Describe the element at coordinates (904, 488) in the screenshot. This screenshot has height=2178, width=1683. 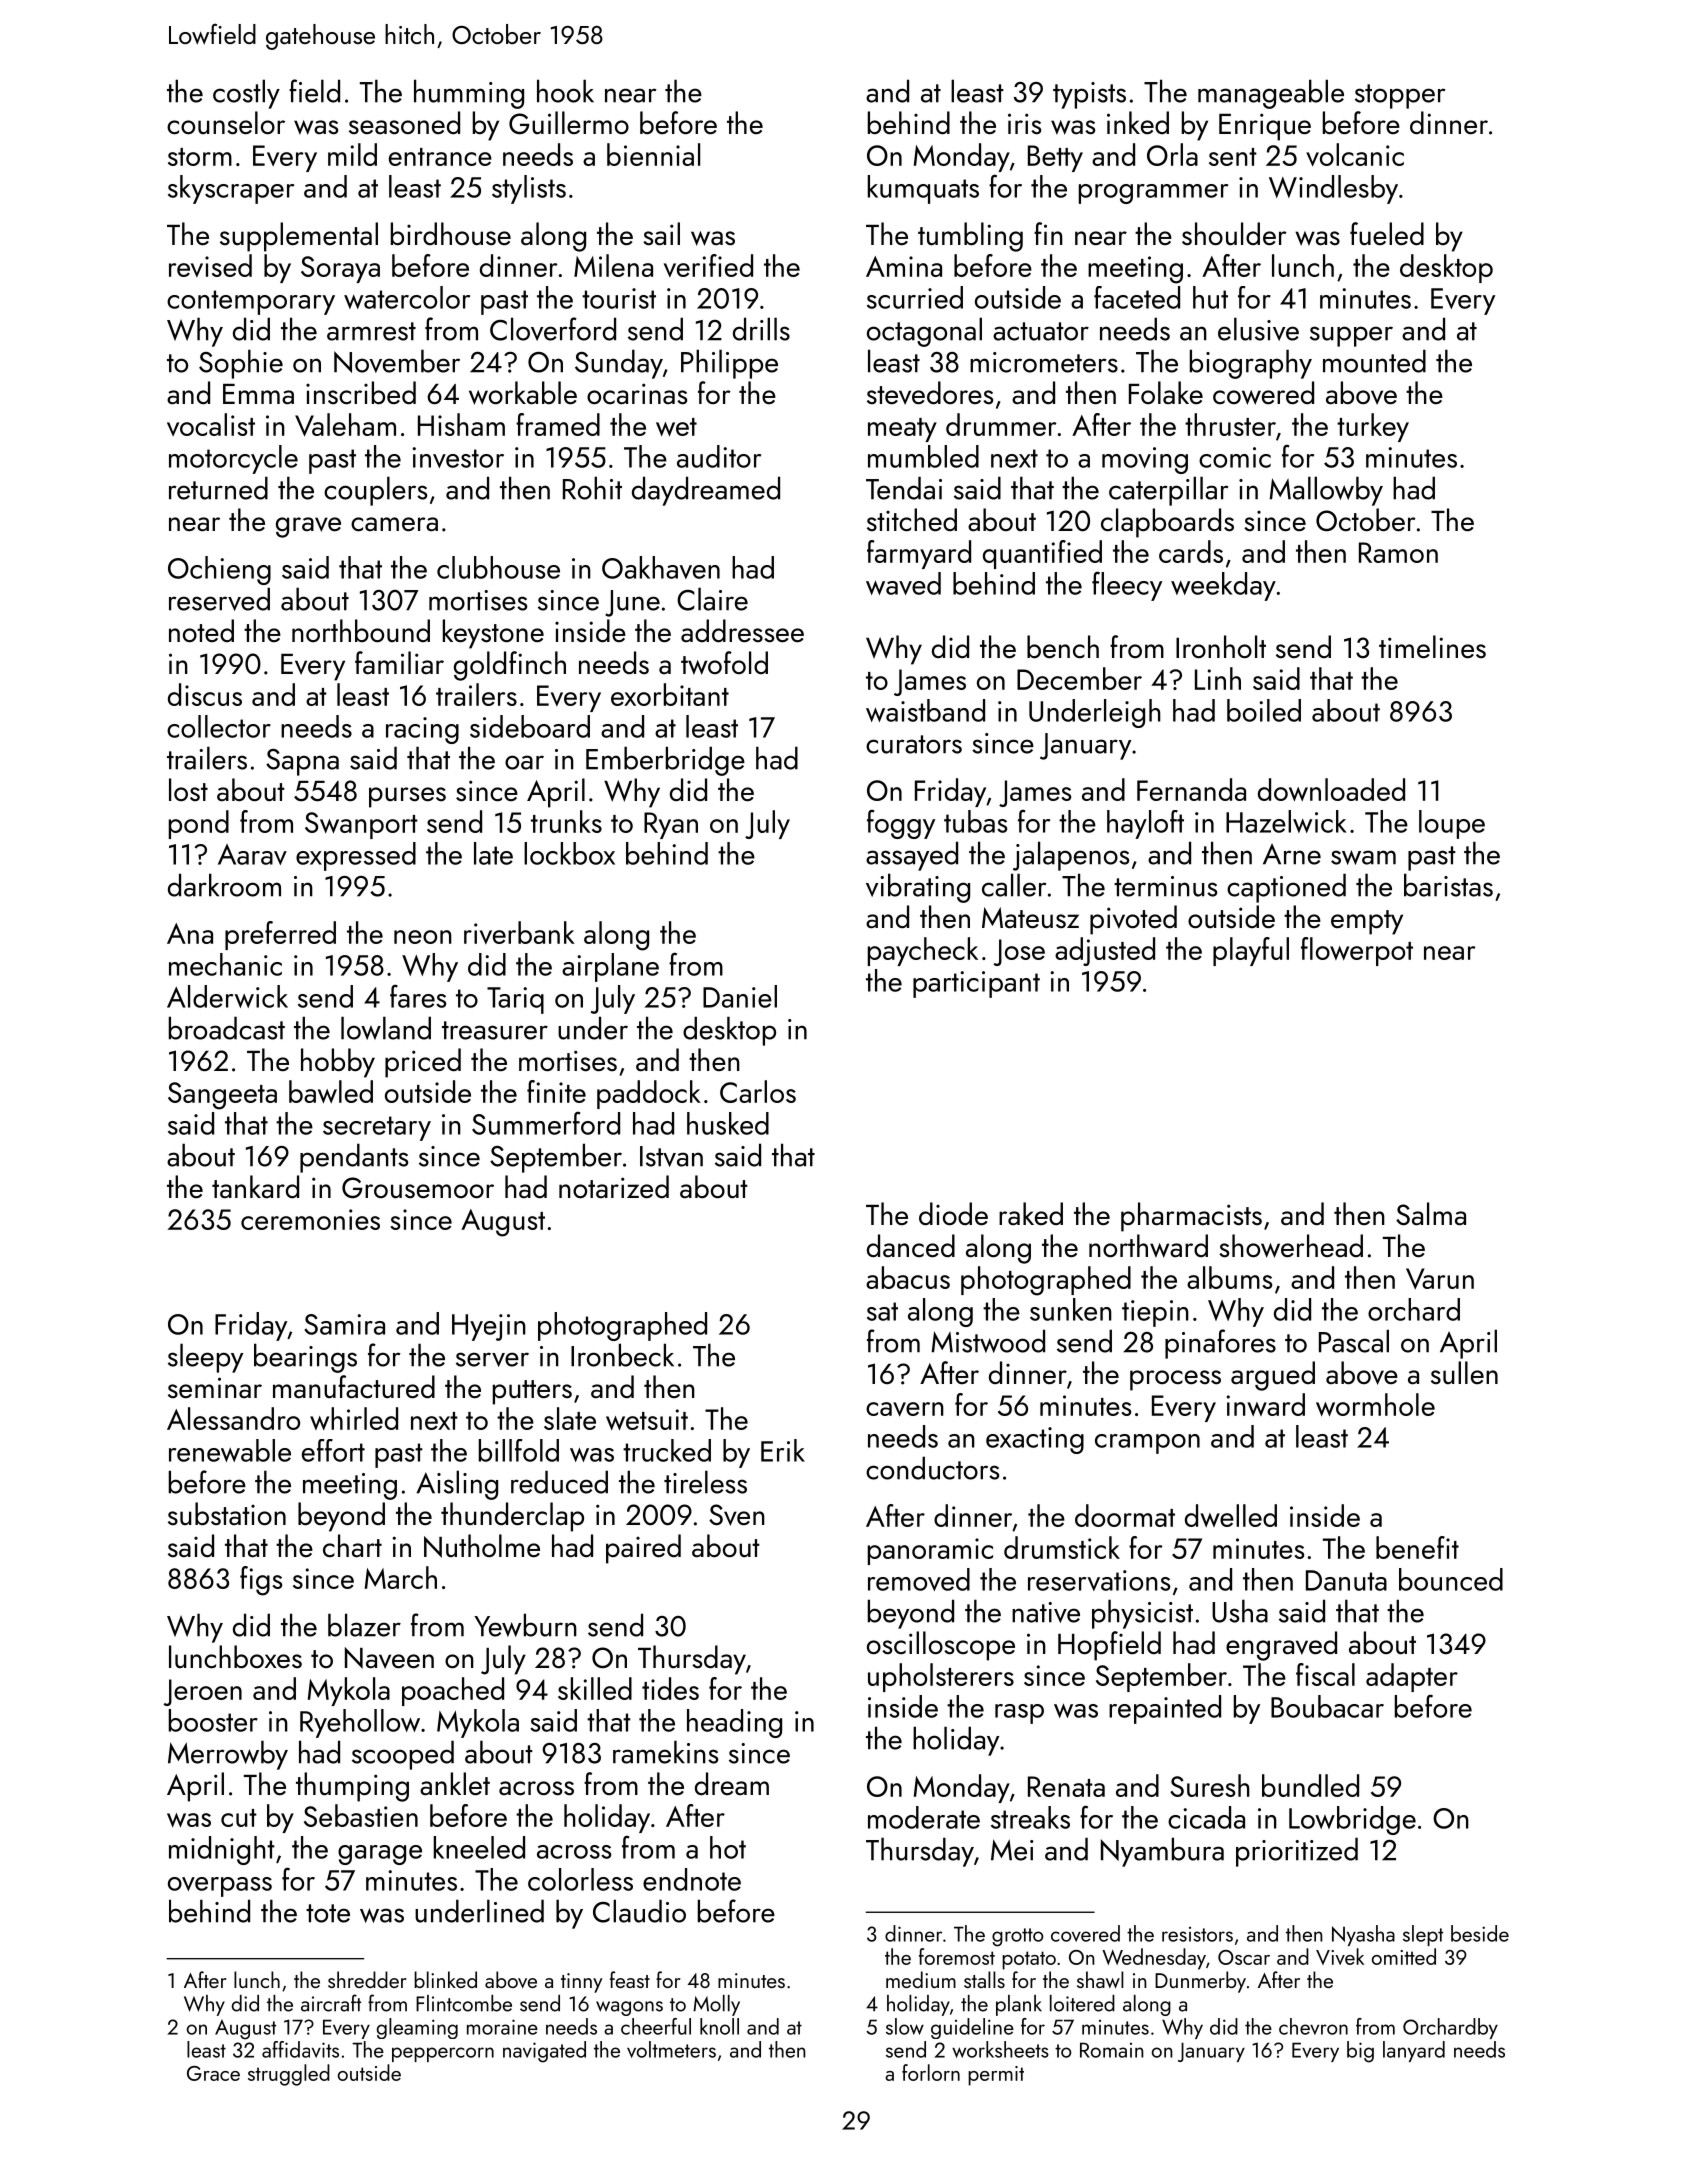
I see `Tendai` at that location.
